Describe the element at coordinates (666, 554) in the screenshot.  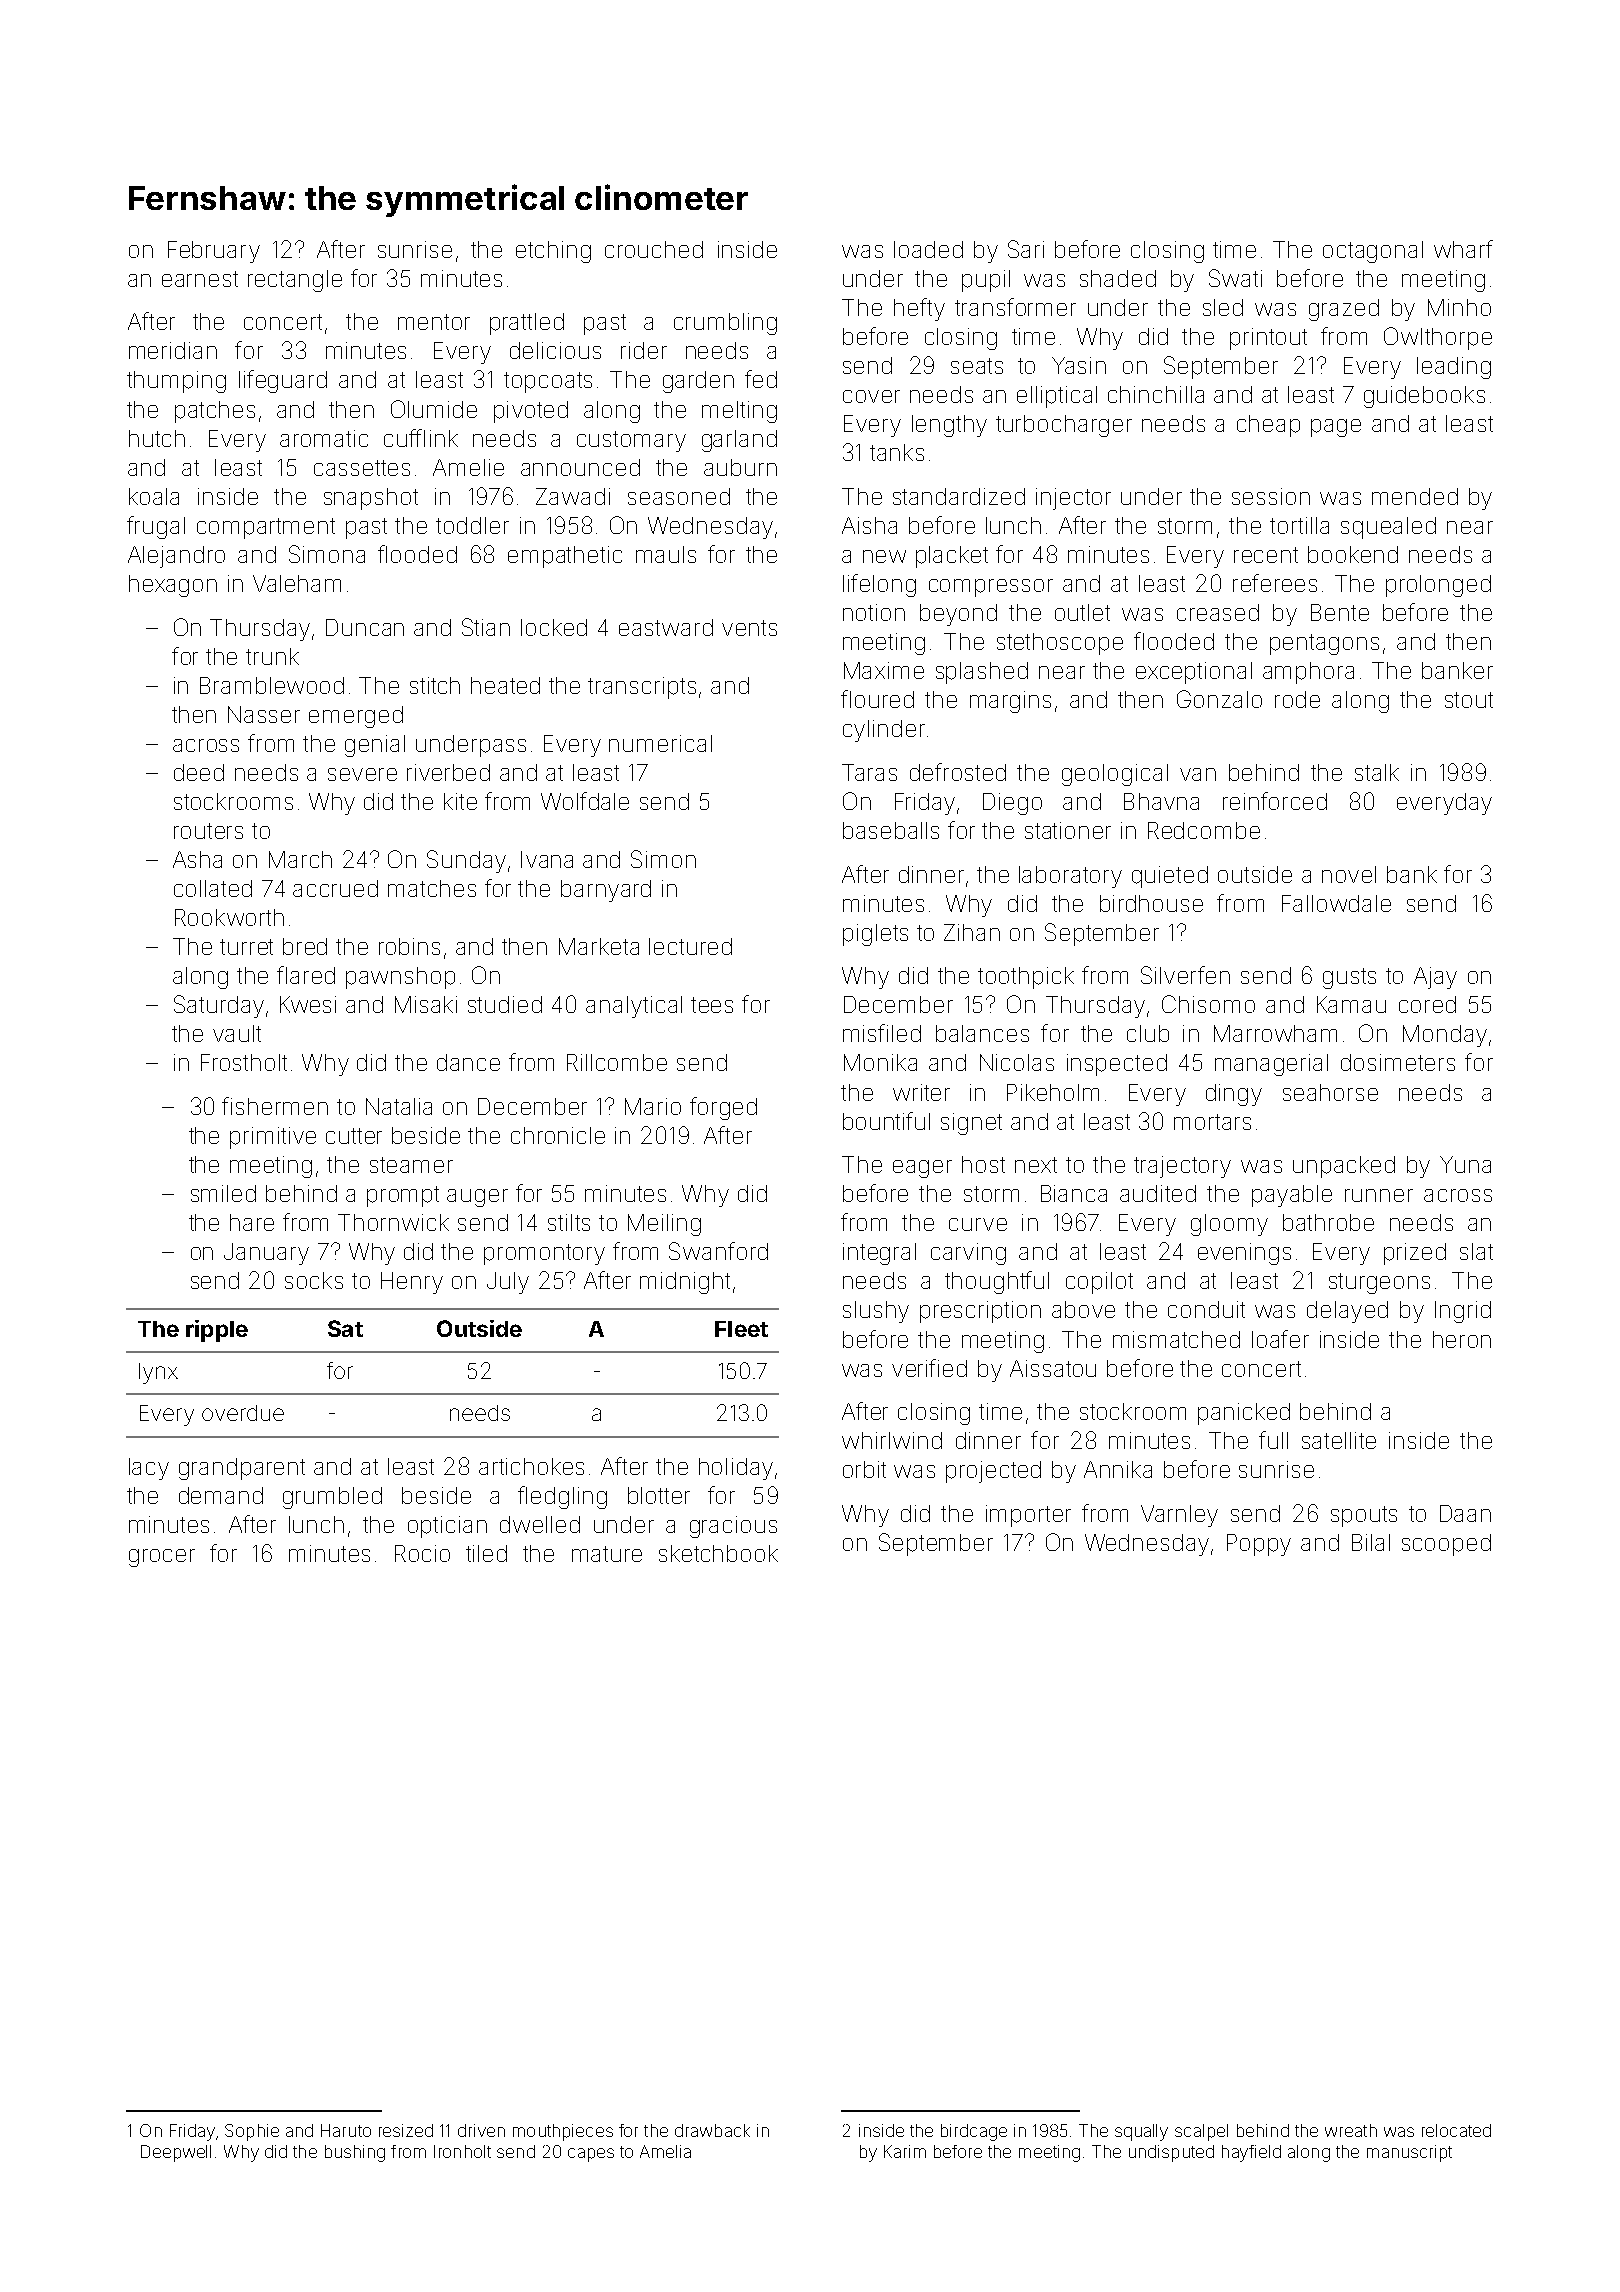
I see `mauls` at that location.
